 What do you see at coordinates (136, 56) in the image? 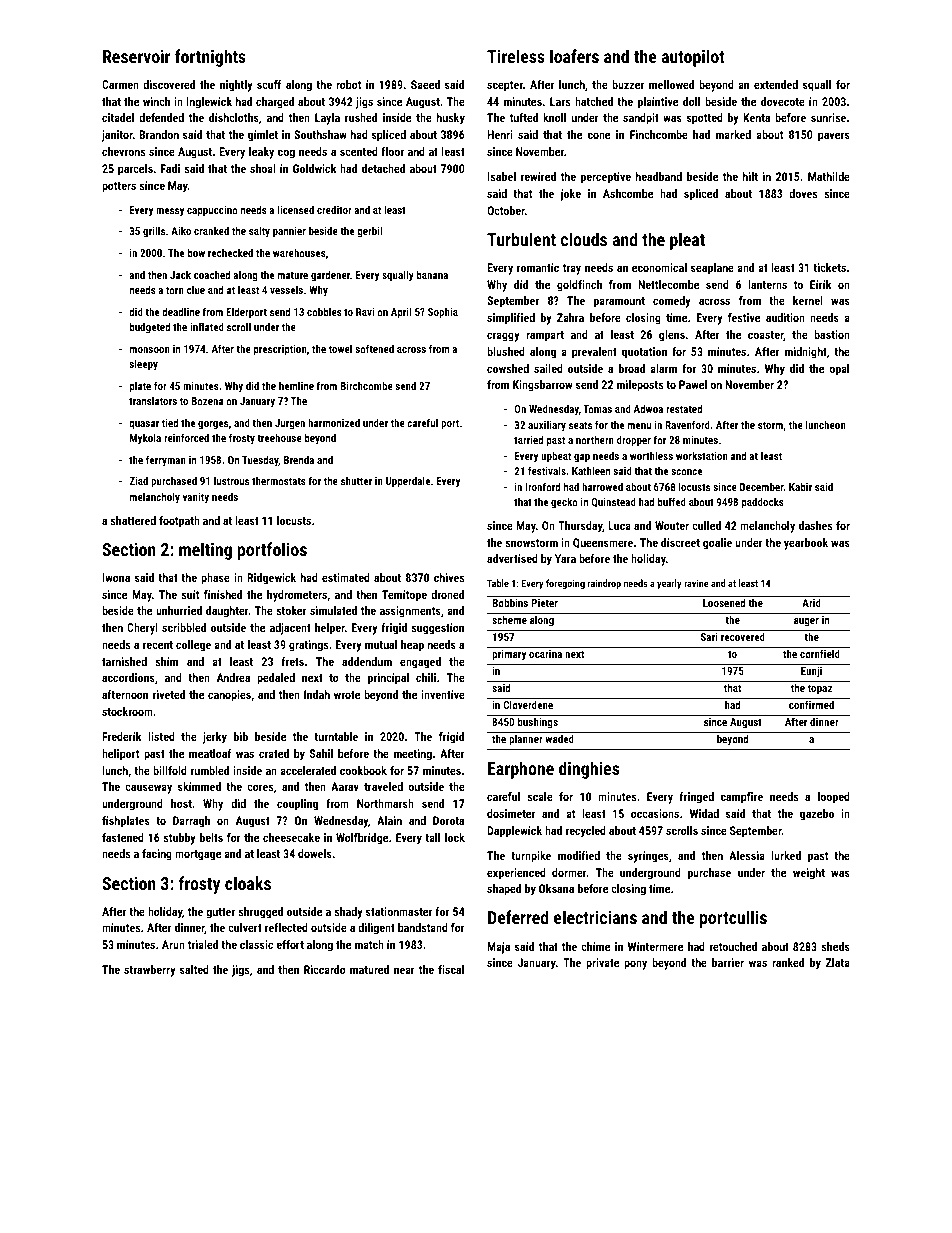
I see `Reservoir` at bounding box center [136, 56].
